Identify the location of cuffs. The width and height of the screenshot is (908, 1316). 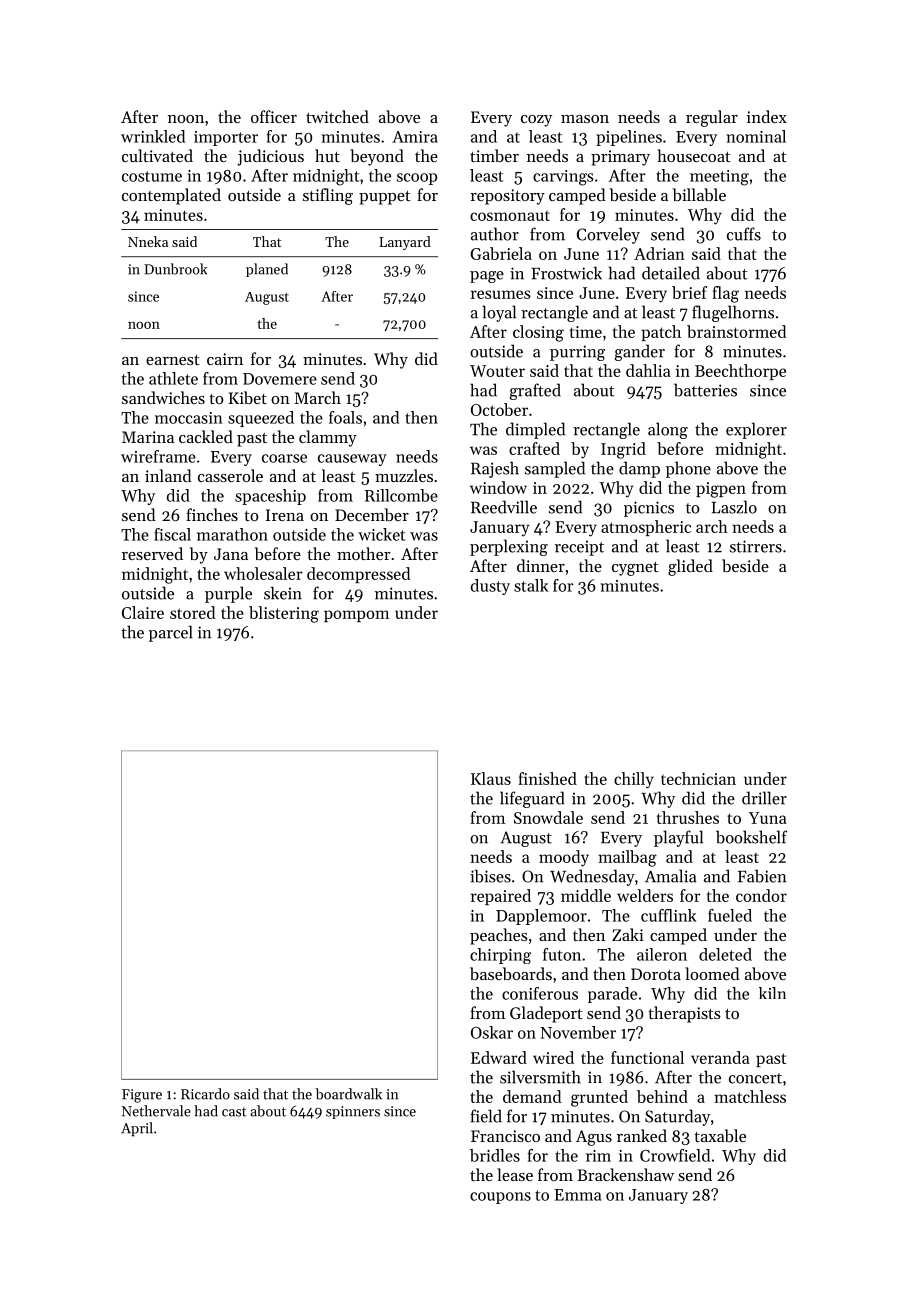
(744, 234).
